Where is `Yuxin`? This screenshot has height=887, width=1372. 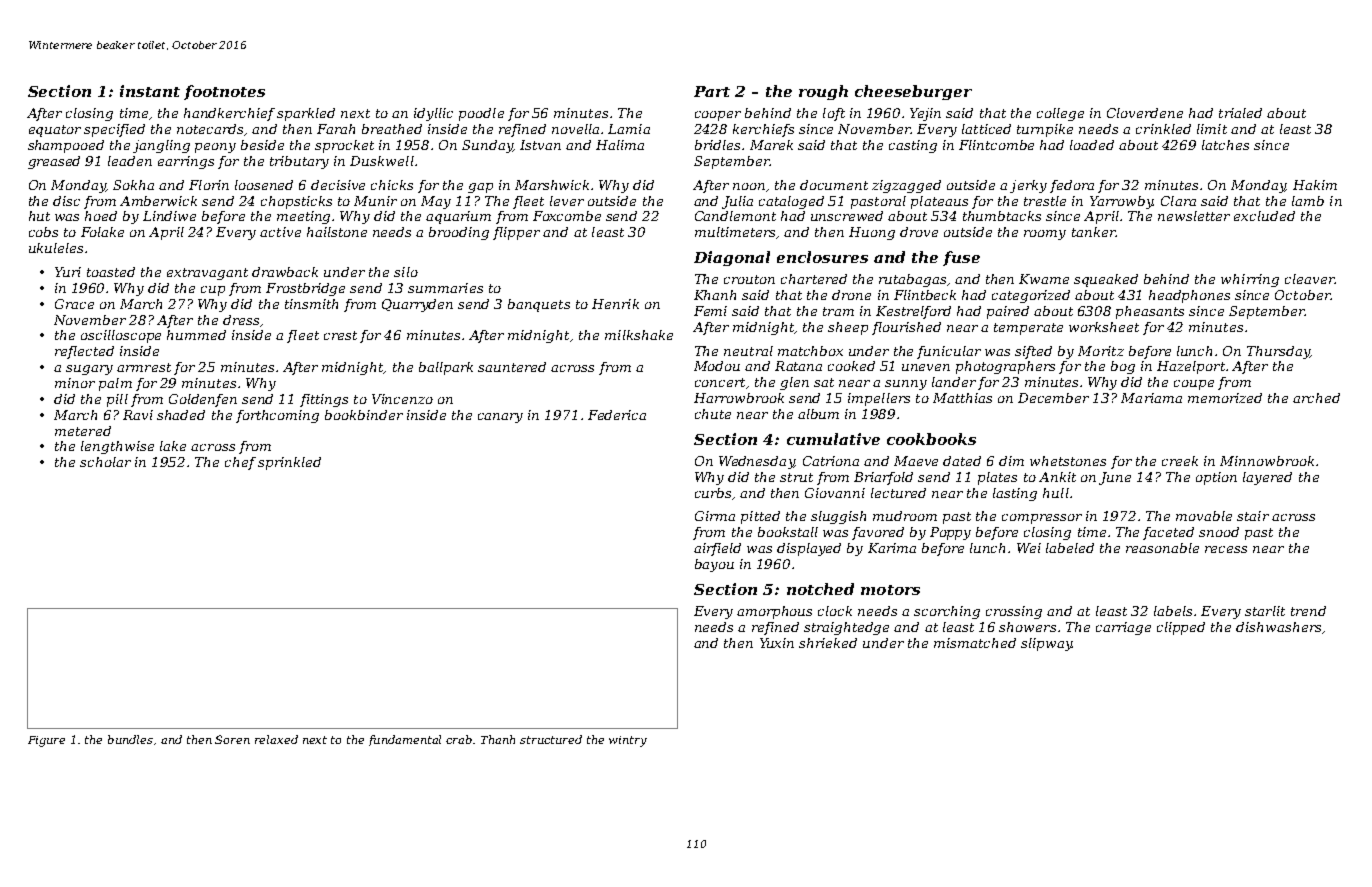
Yuxin is located at coordinates (777, 643).
